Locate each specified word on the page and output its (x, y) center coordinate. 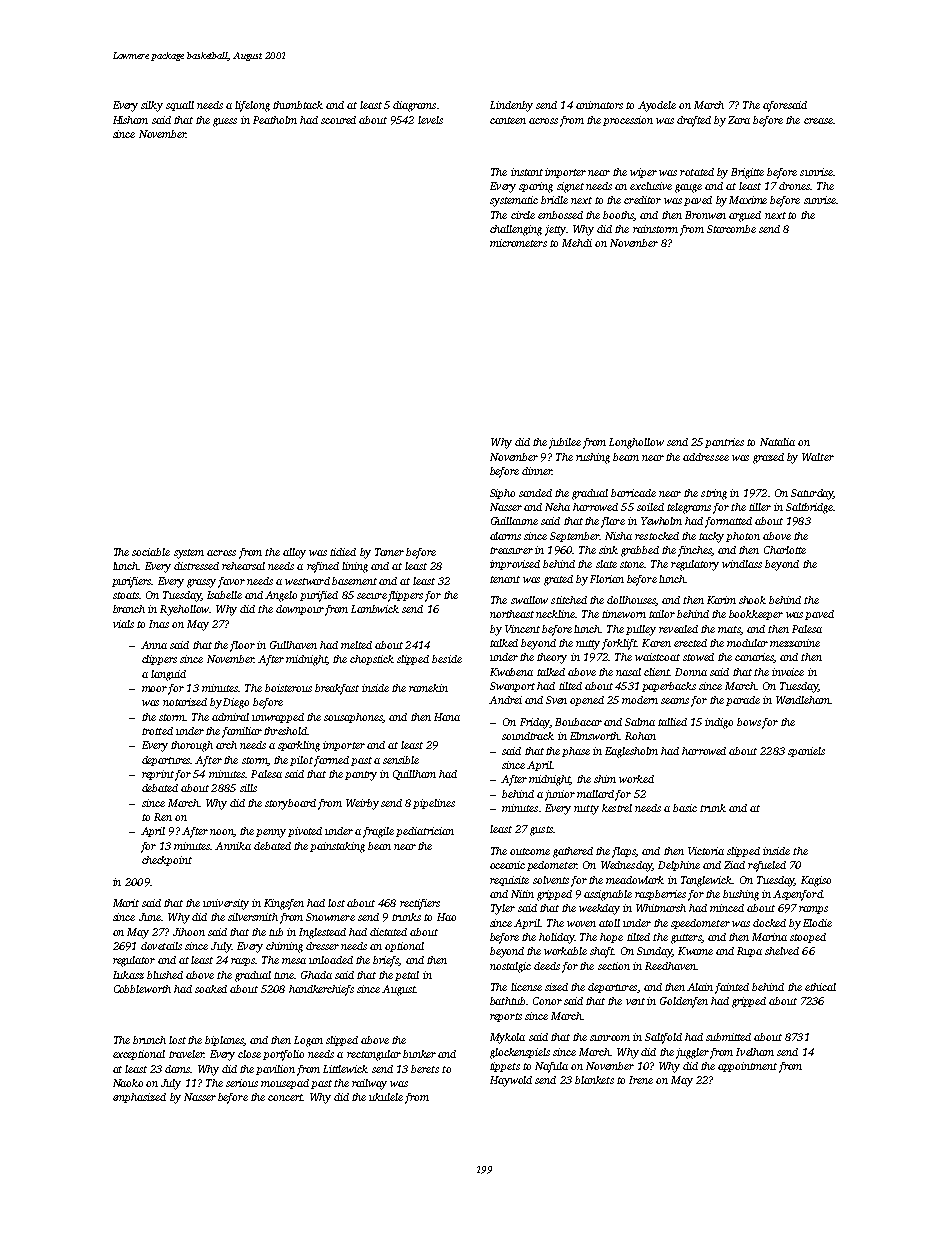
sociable (151, 552)
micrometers (518, 243)
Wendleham (803, 700)
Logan (308, 1041)
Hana (447, 717)
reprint (158, 775)
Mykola (507, 1038)
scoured (338, 120)
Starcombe (731, 229)
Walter (818, 457)
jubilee (565, 443)
